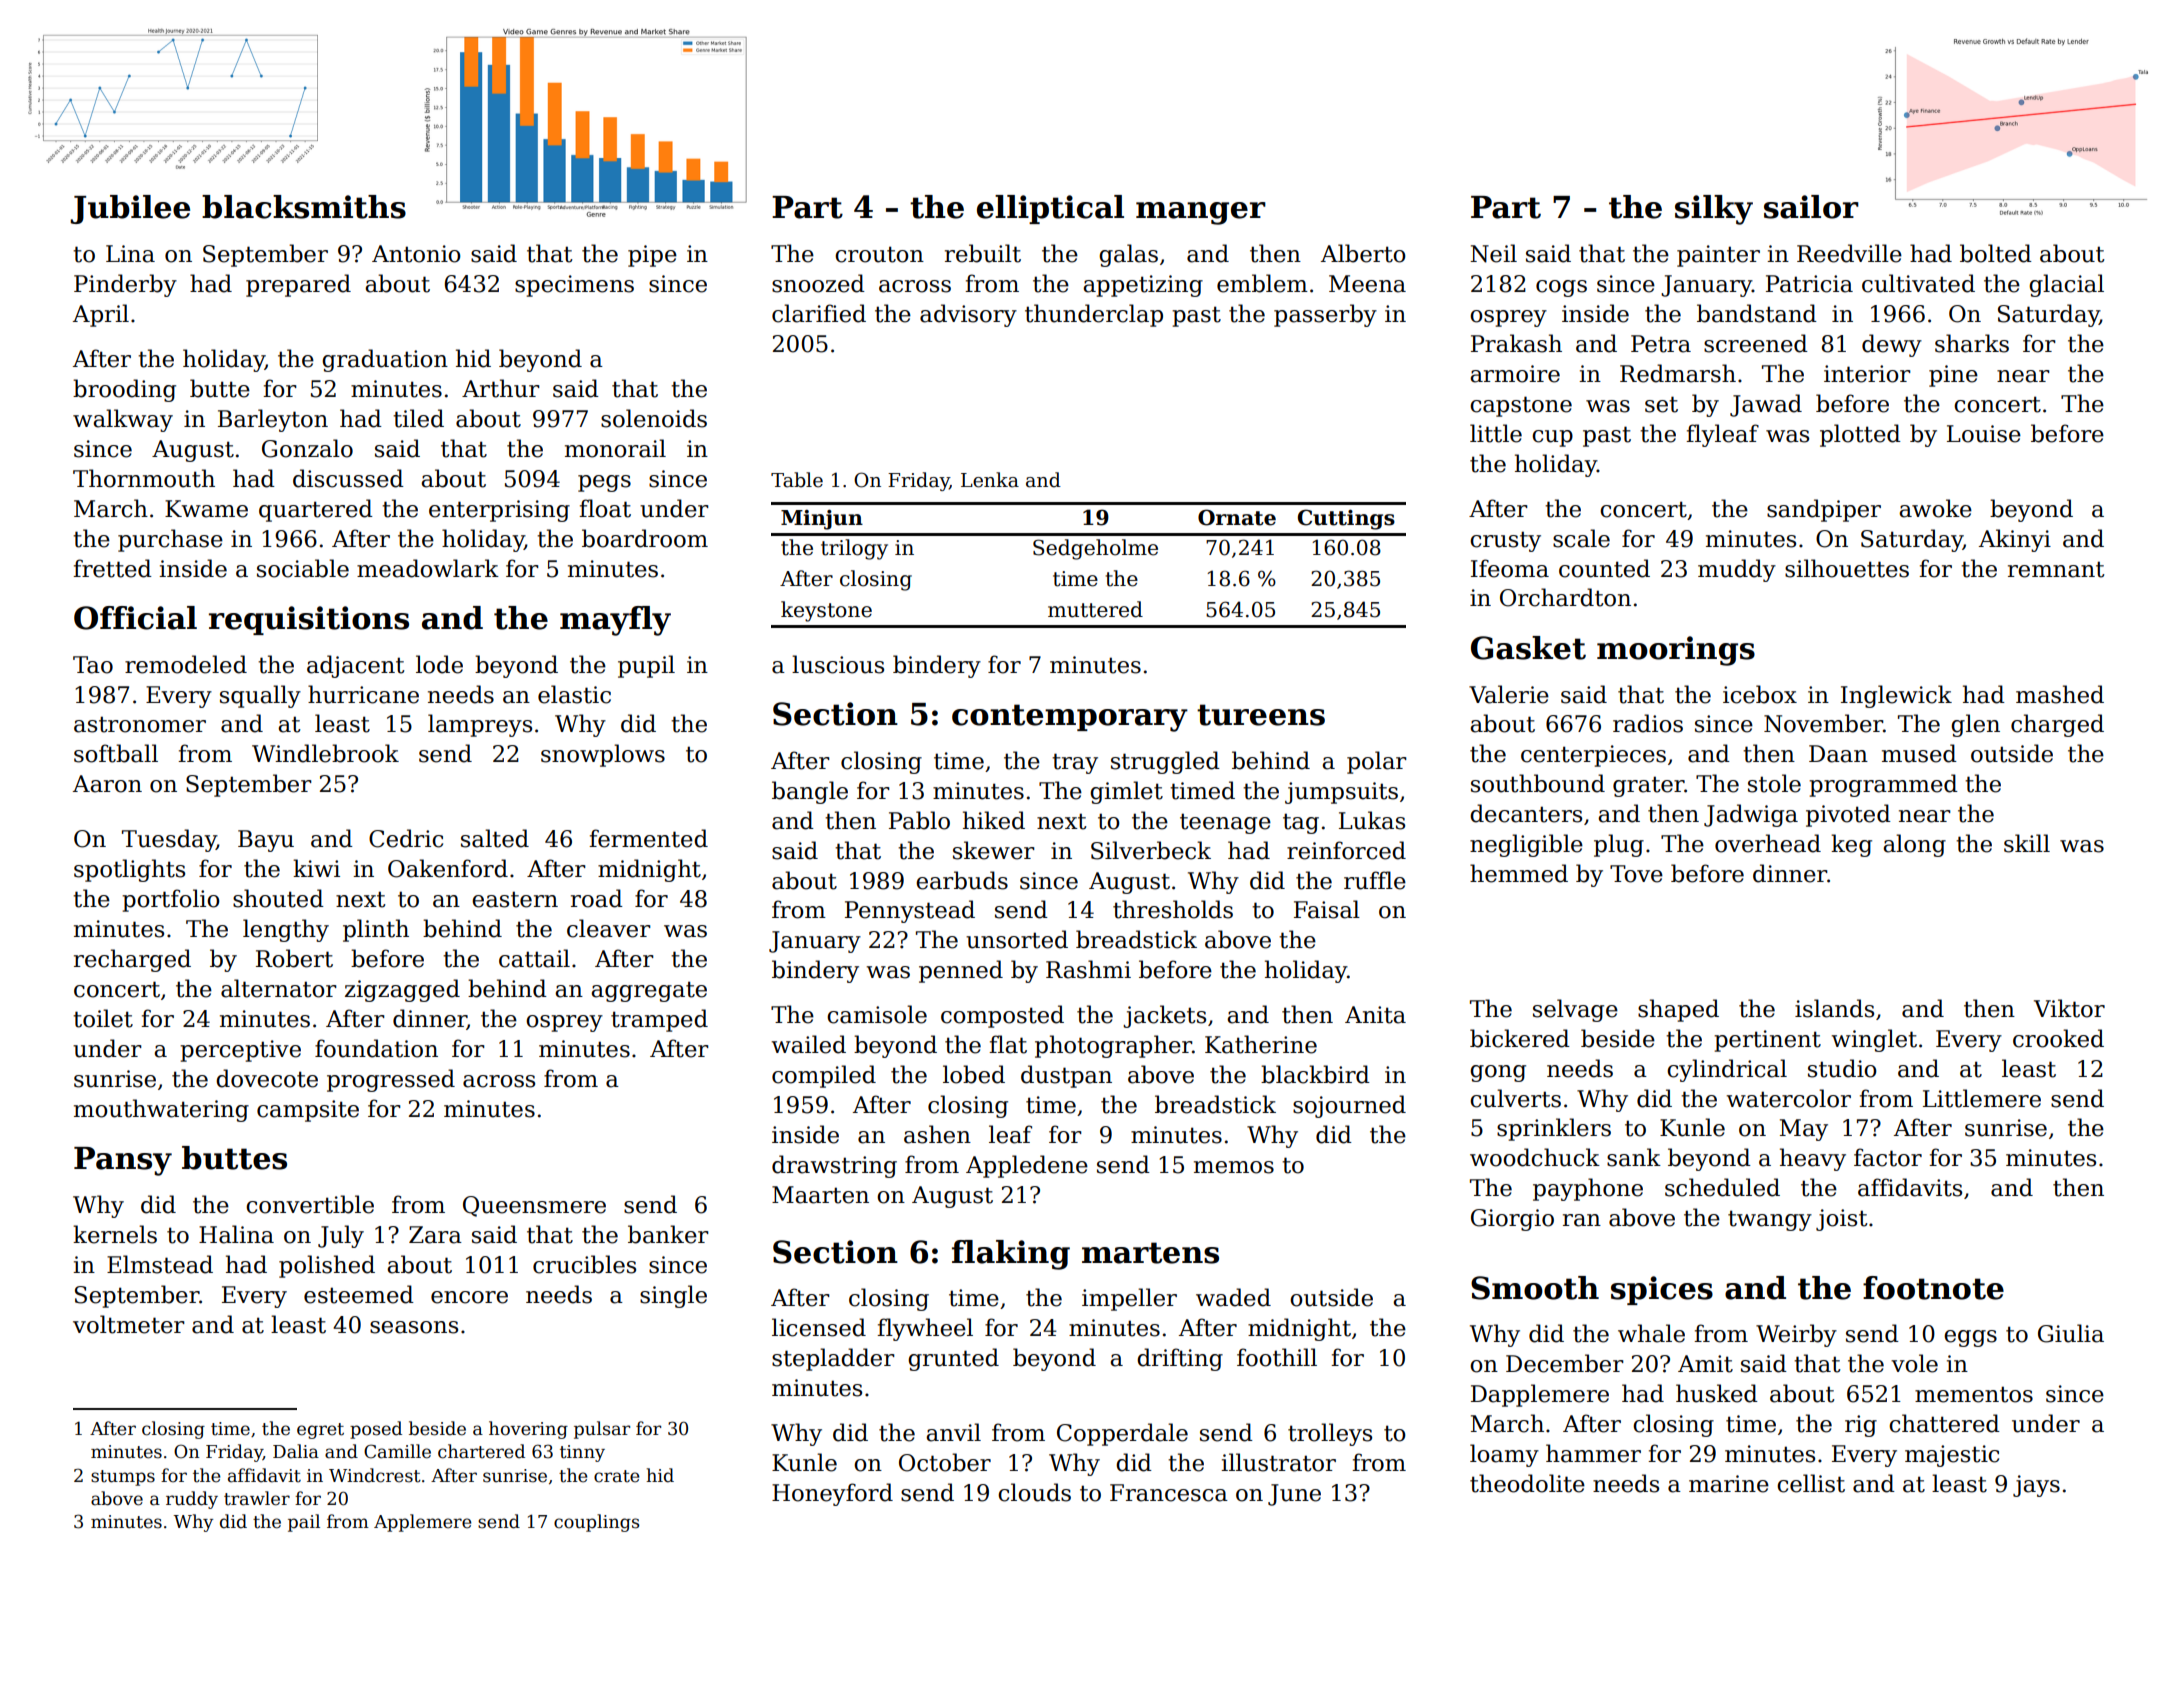 This screenshot has height=1683, width=2178. Describe the element at coordinates (1050, 209) in the screenshot. I see `elliptical` at that location.
